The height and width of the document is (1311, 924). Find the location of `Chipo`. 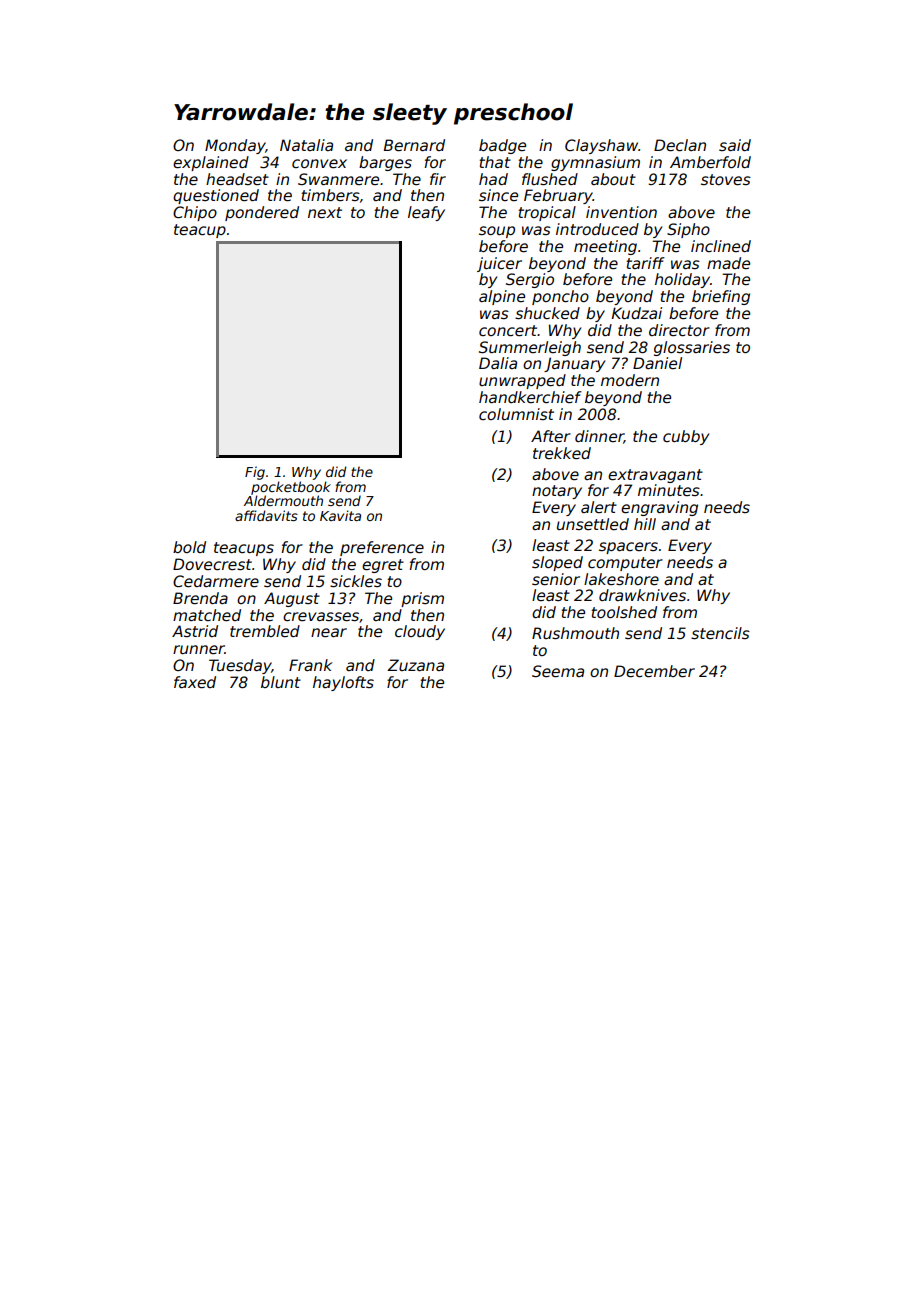

Chipo is located at coordinates (195, 213).
